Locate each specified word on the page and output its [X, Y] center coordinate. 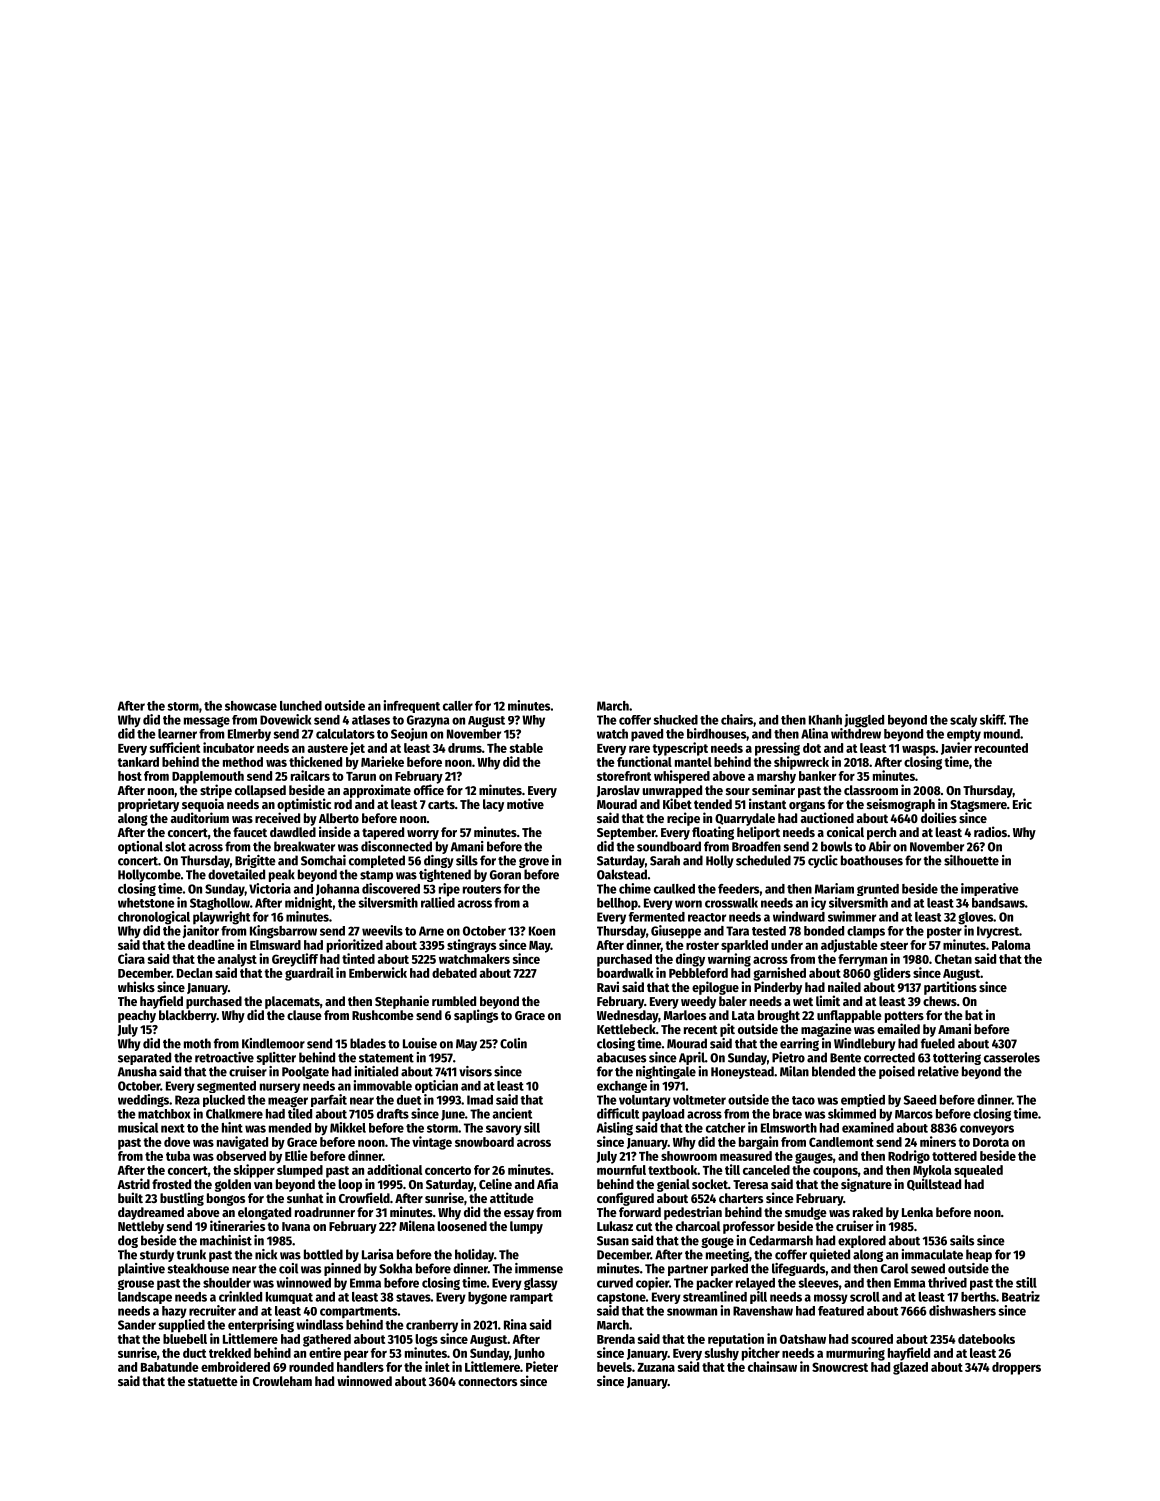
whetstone [146, 903]
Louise [420, 1043]
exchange [622, 1087]
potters [904, 1017]
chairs [737, 719]
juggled [864, 721]
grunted [878, 890]
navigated [242, 1143]
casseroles [1012, 1057]
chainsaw [772, 1366]
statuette [213, 1381]
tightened [445, 875]
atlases [371, 720]
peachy [137, 1016]
